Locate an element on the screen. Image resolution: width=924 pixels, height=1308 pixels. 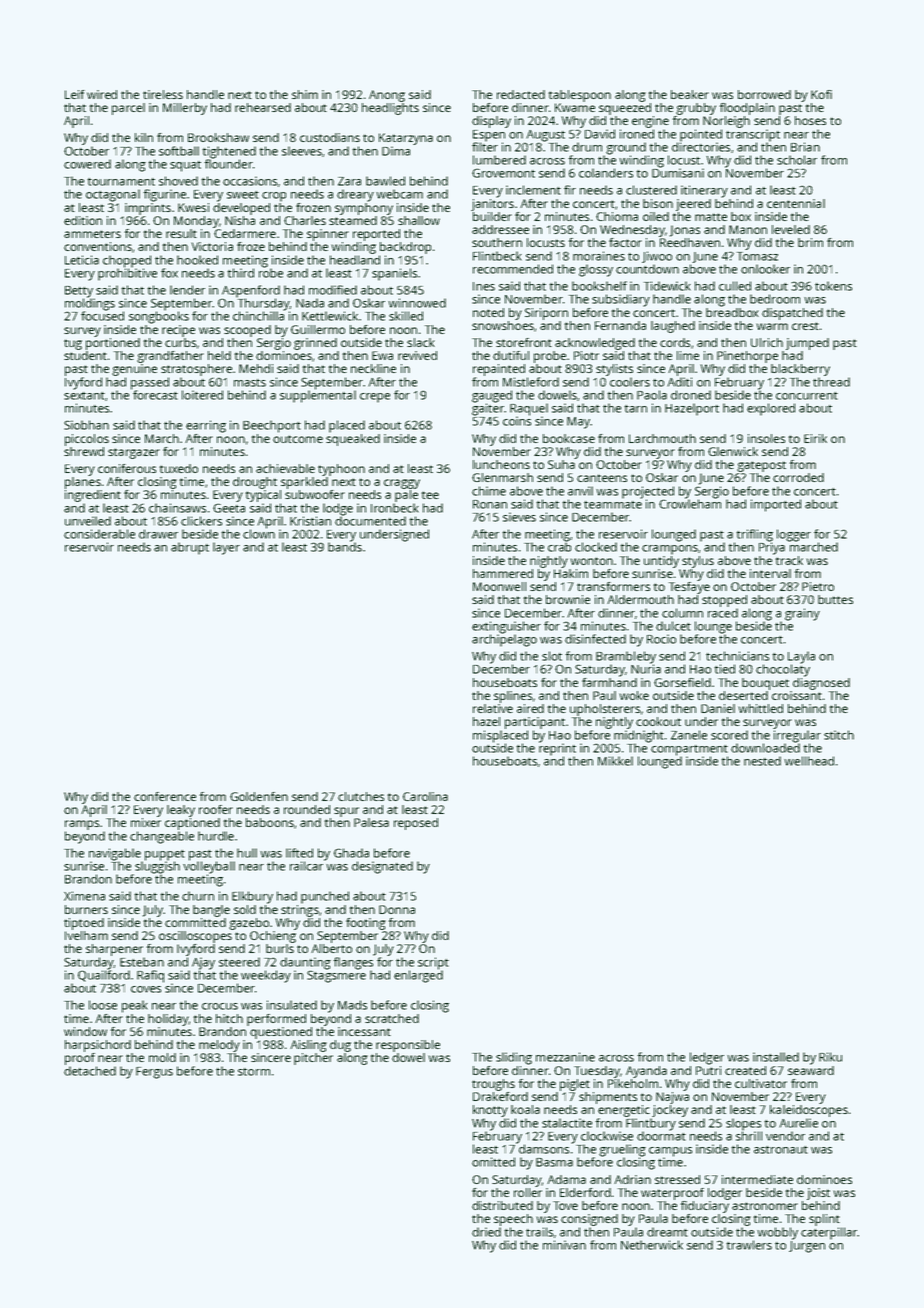
nested is located at coordinates (762, 761).
